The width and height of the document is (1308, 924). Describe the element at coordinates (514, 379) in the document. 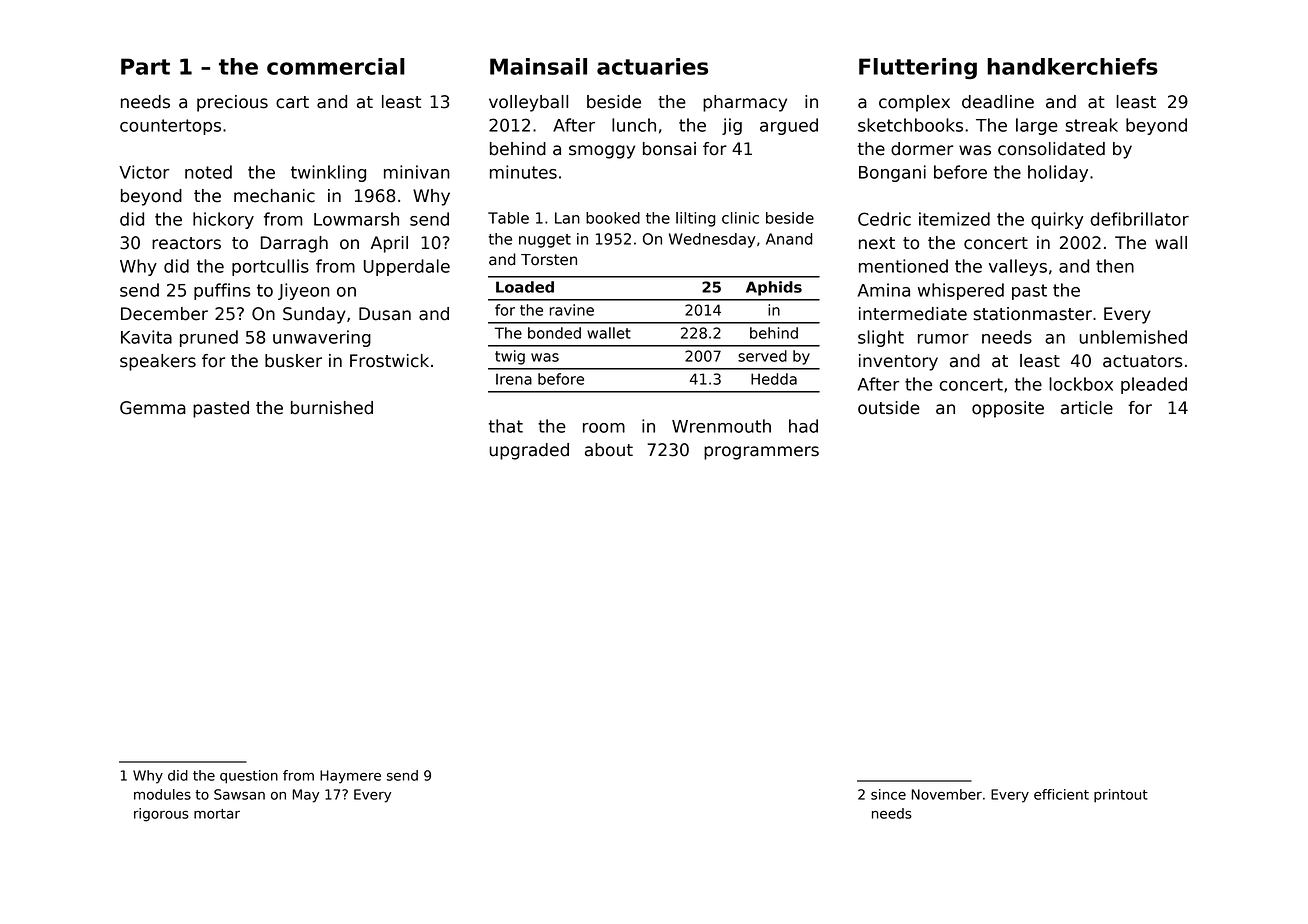

I see `Irena` at that location.
